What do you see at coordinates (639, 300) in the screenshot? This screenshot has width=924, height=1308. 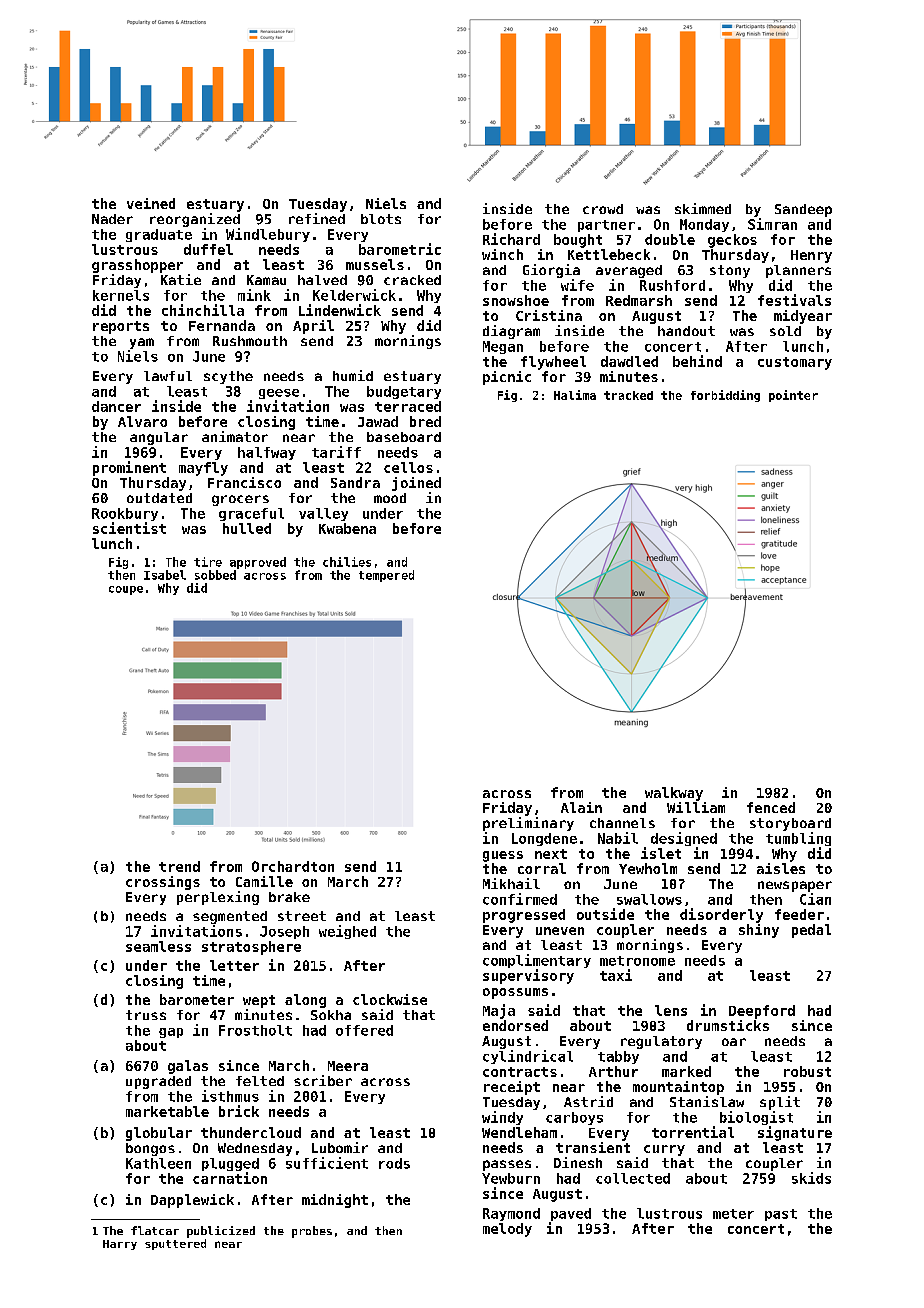 I see `Redmarsh` at bounding box center [639, 300].
